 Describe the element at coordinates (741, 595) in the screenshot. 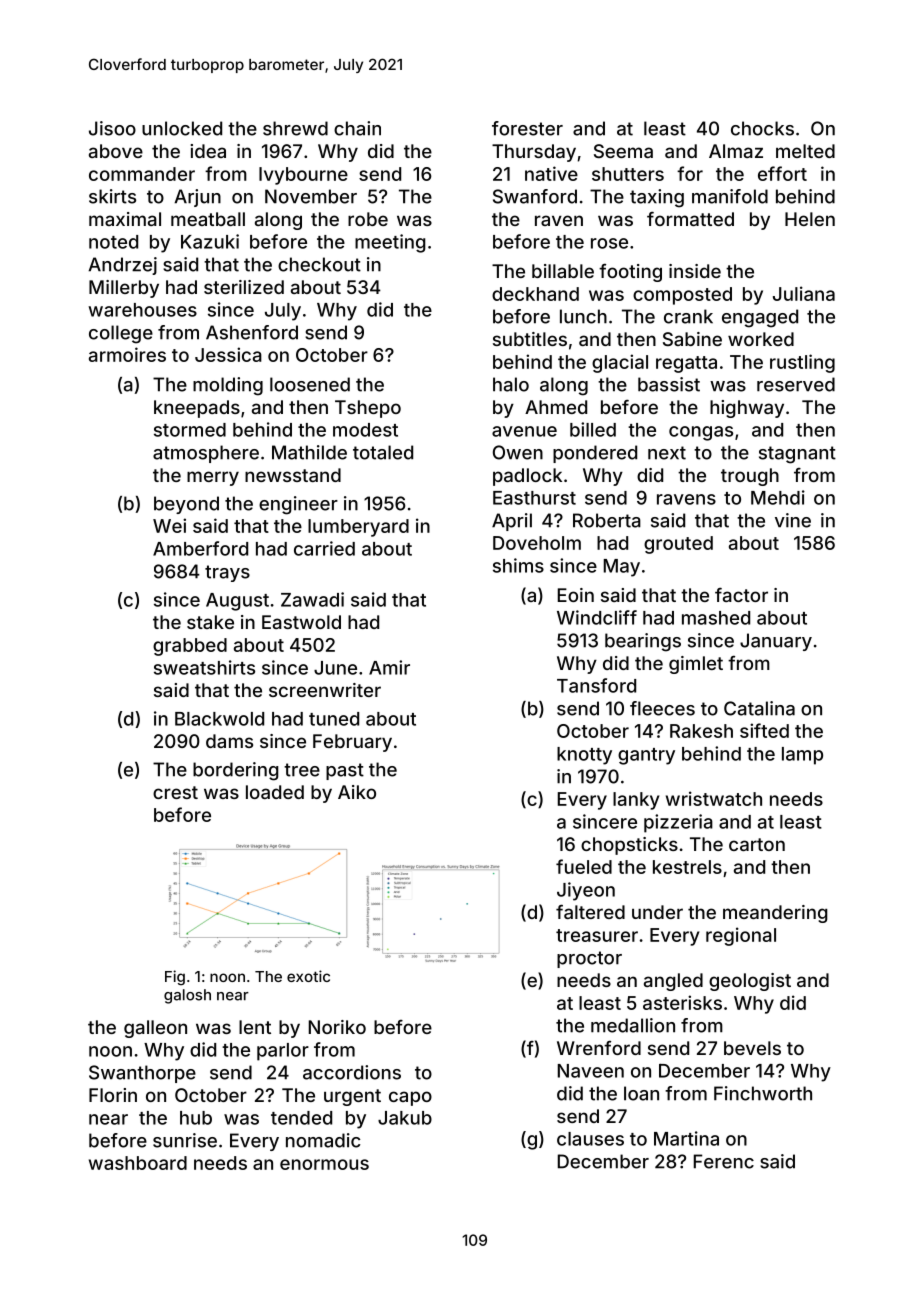

I see `factor` at that location.
